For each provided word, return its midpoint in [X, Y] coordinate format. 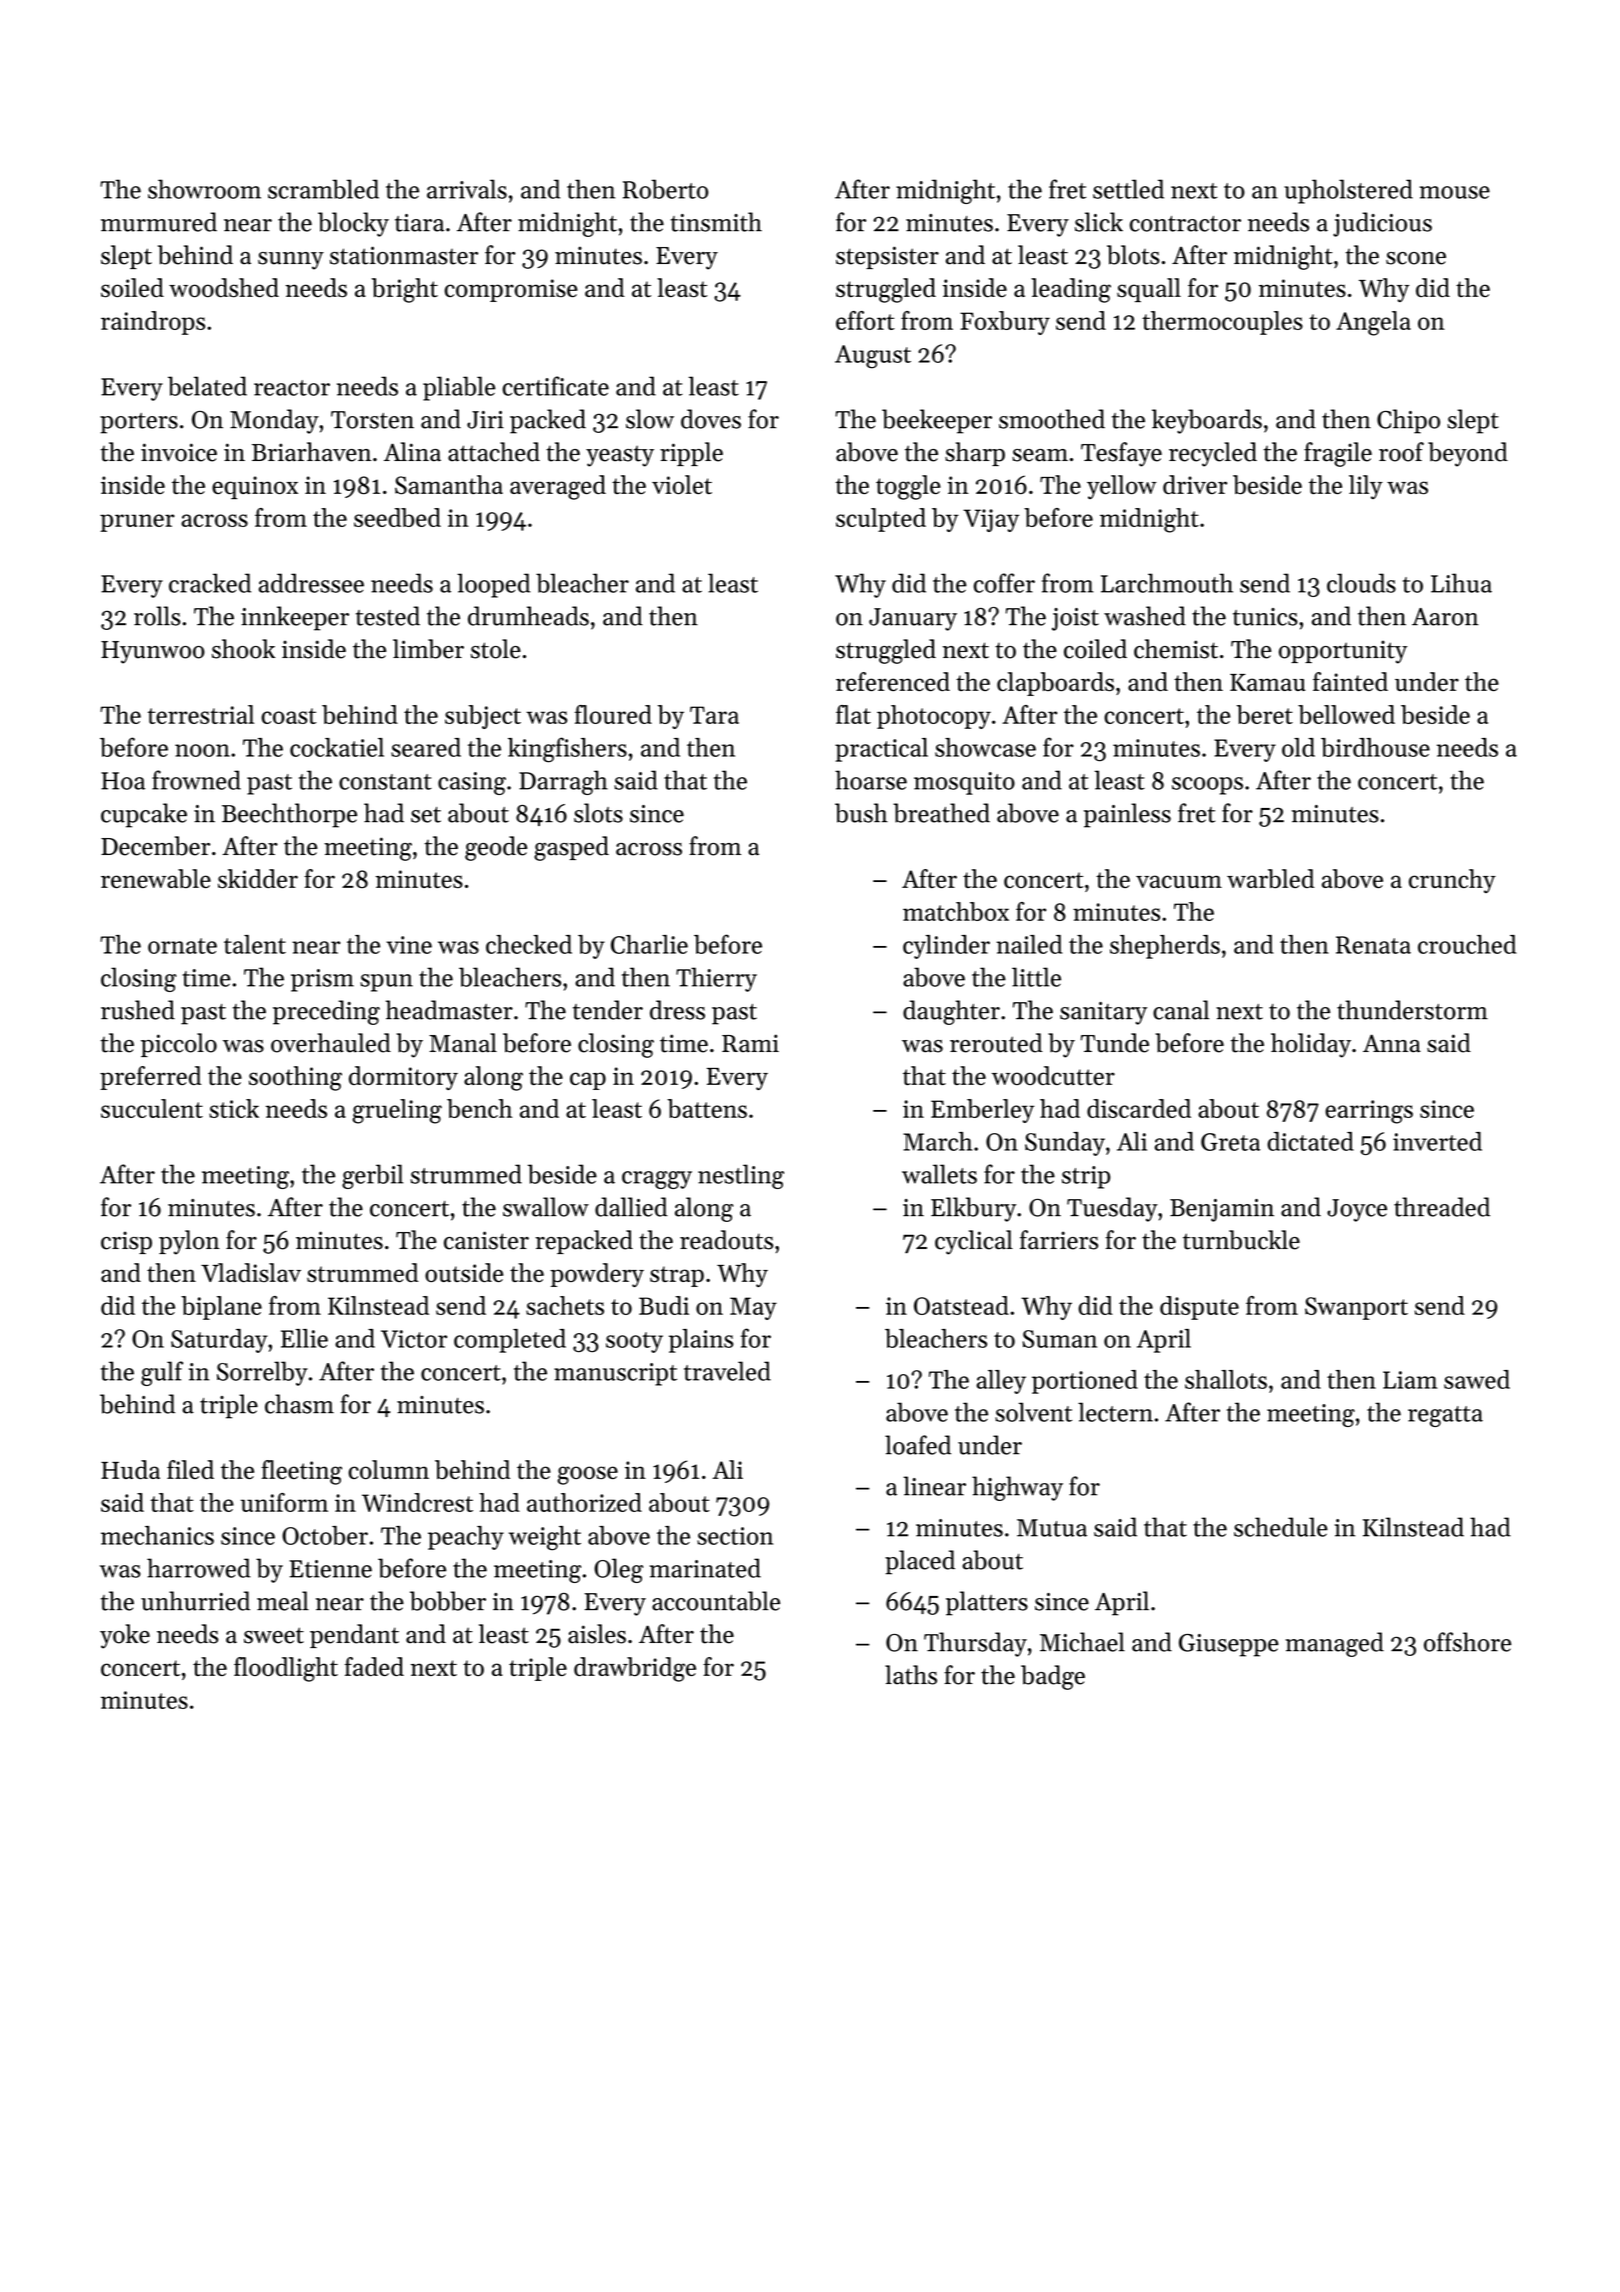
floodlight [286, 1669]
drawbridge [635, 1669]
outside [464, 1272]
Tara [714, 715]
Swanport [1356, 1308]
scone [1416, 258]
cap [588, 1081]
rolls [157, 616]
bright [405, 290]
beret [1265, 714]
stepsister [887, 257]
